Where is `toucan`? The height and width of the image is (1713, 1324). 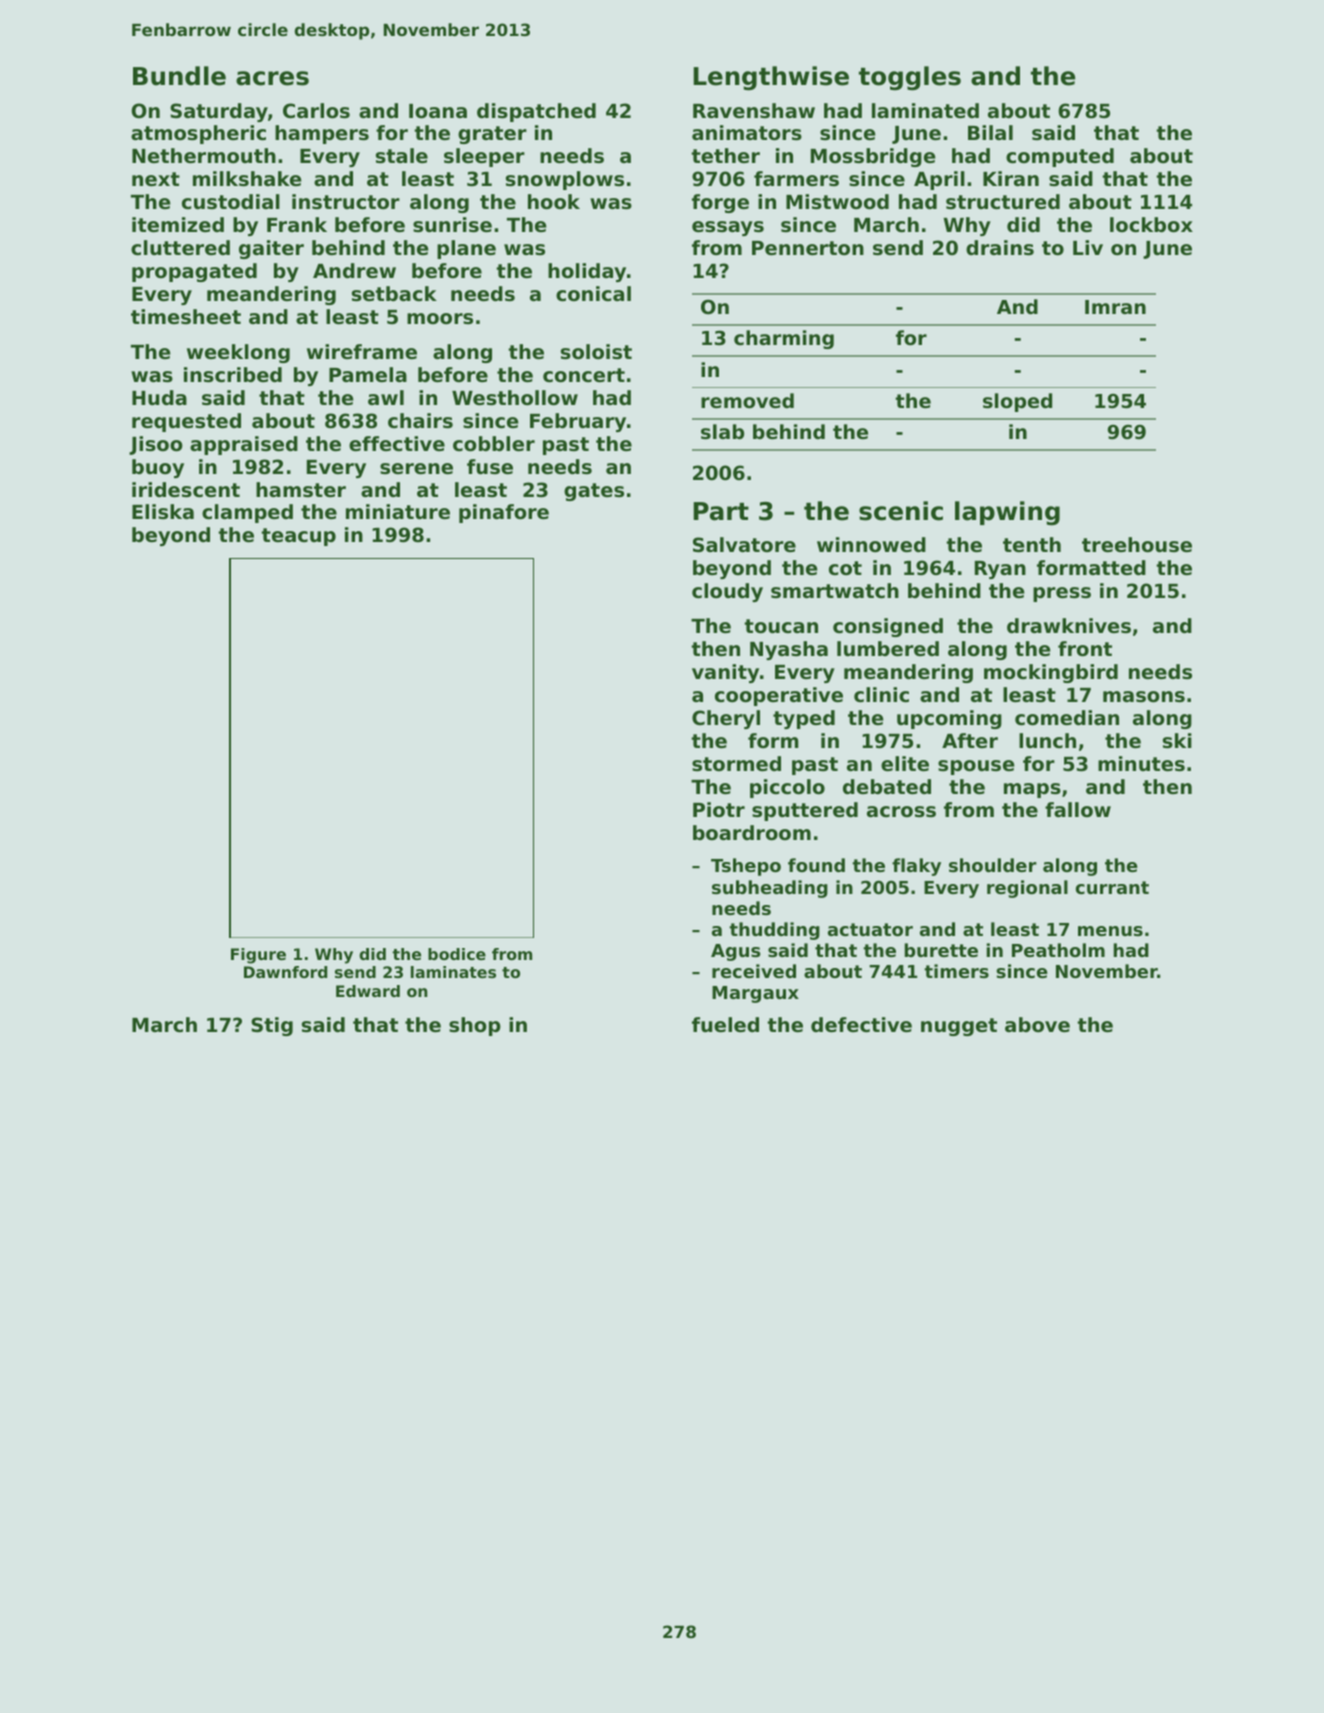
toucan is located at coordinates (781, 626).
